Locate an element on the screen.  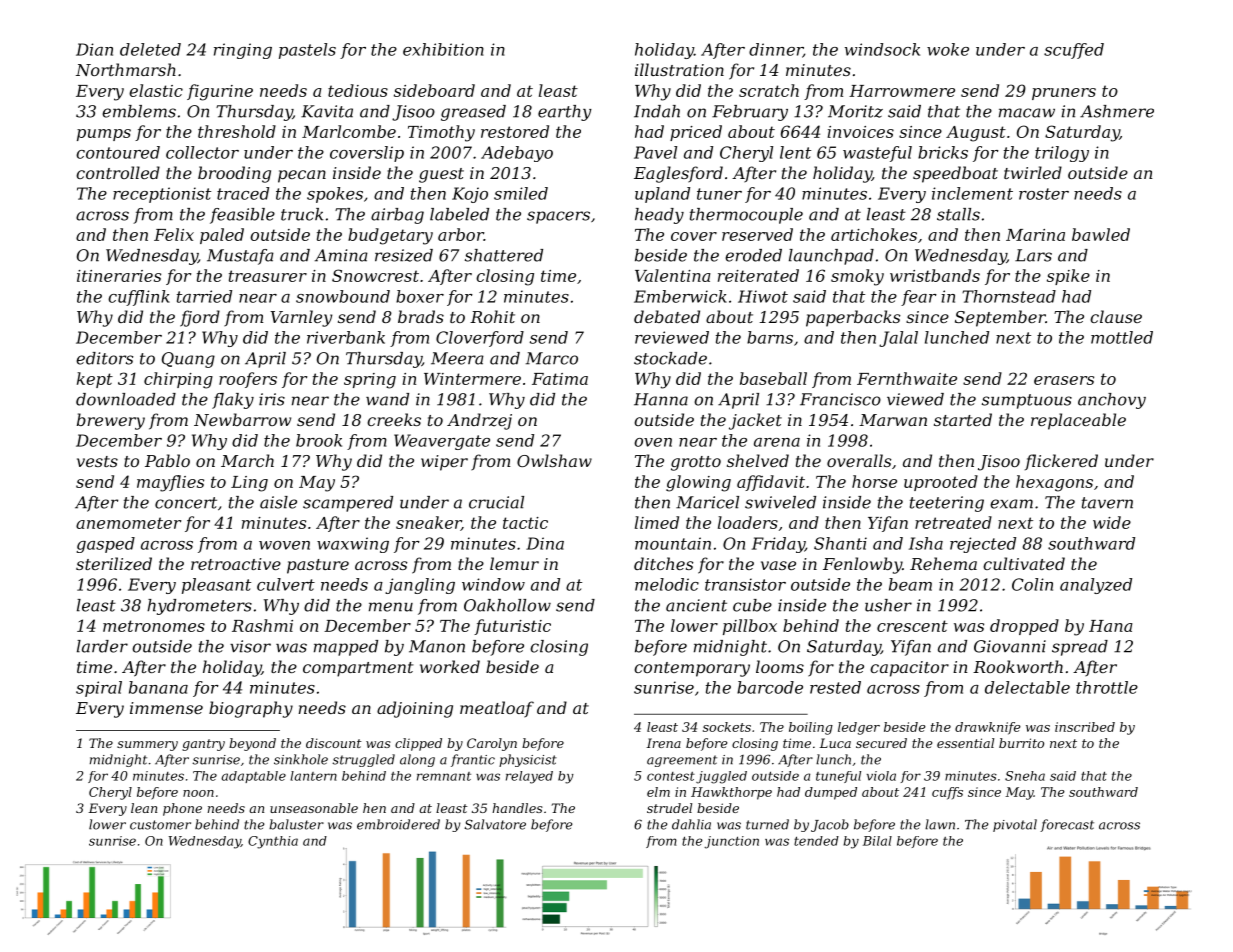
pastels is located at coordinates (307, 51).
